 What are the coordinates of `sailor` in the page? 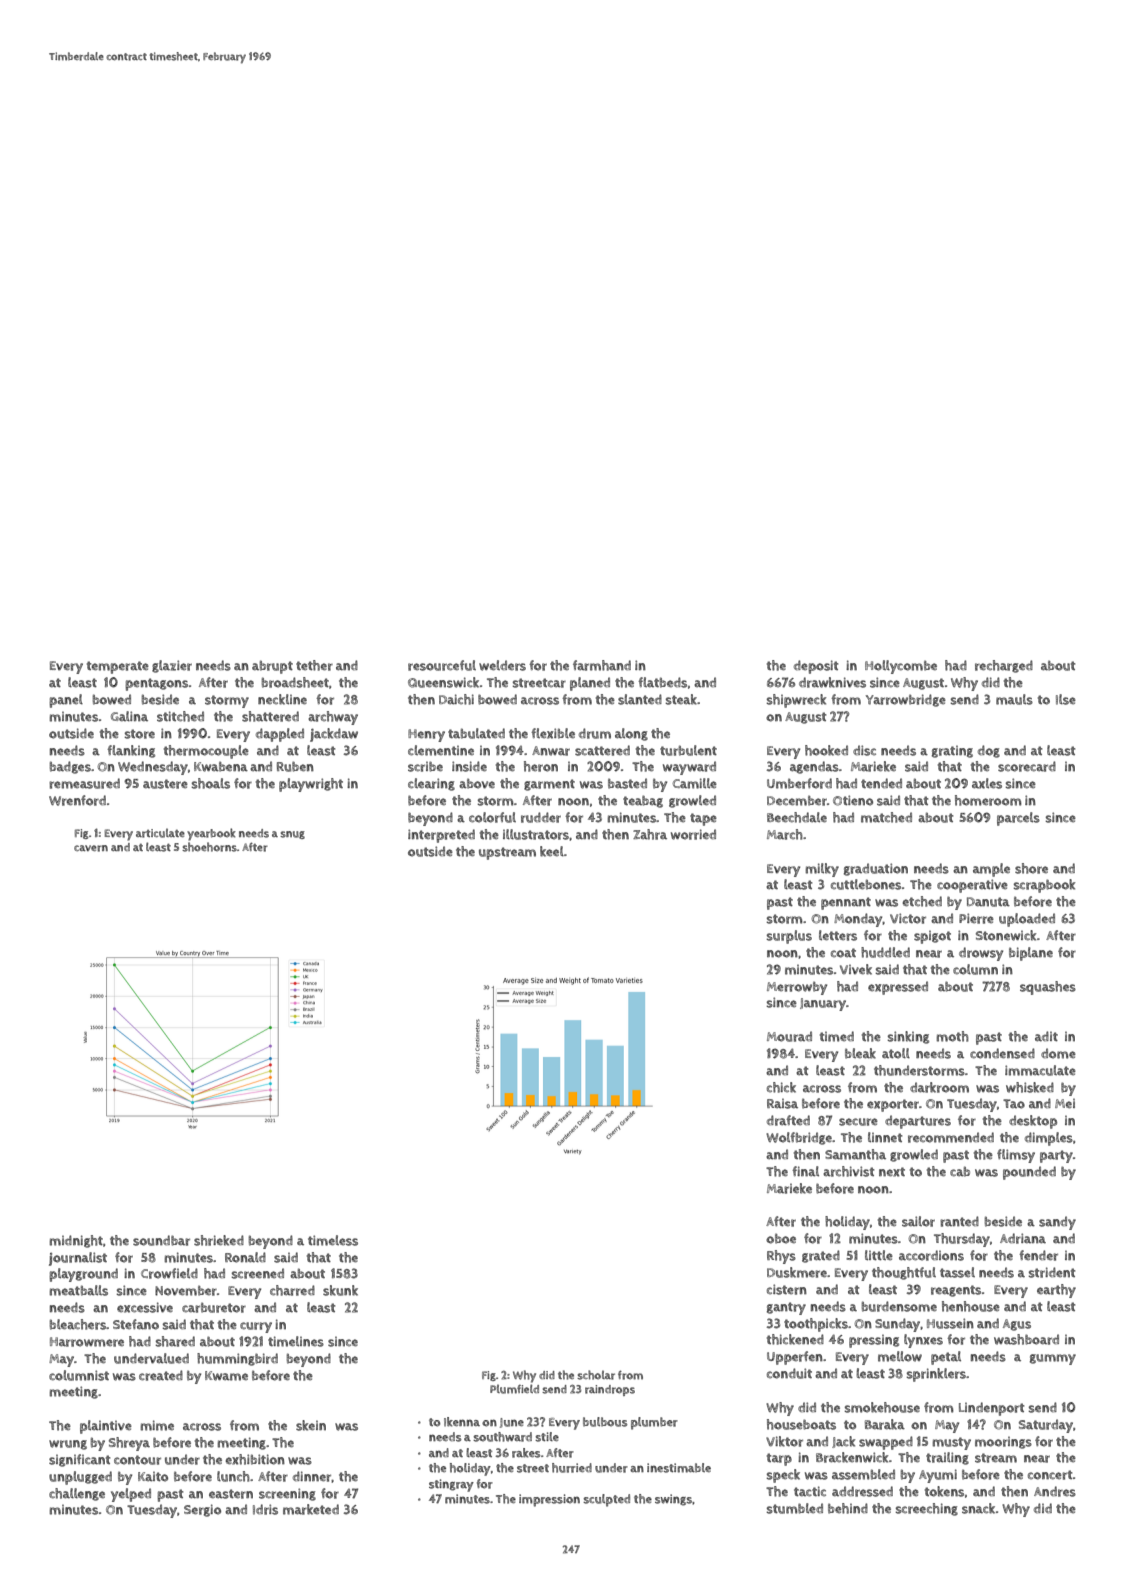 It's located at (918, 1221).
